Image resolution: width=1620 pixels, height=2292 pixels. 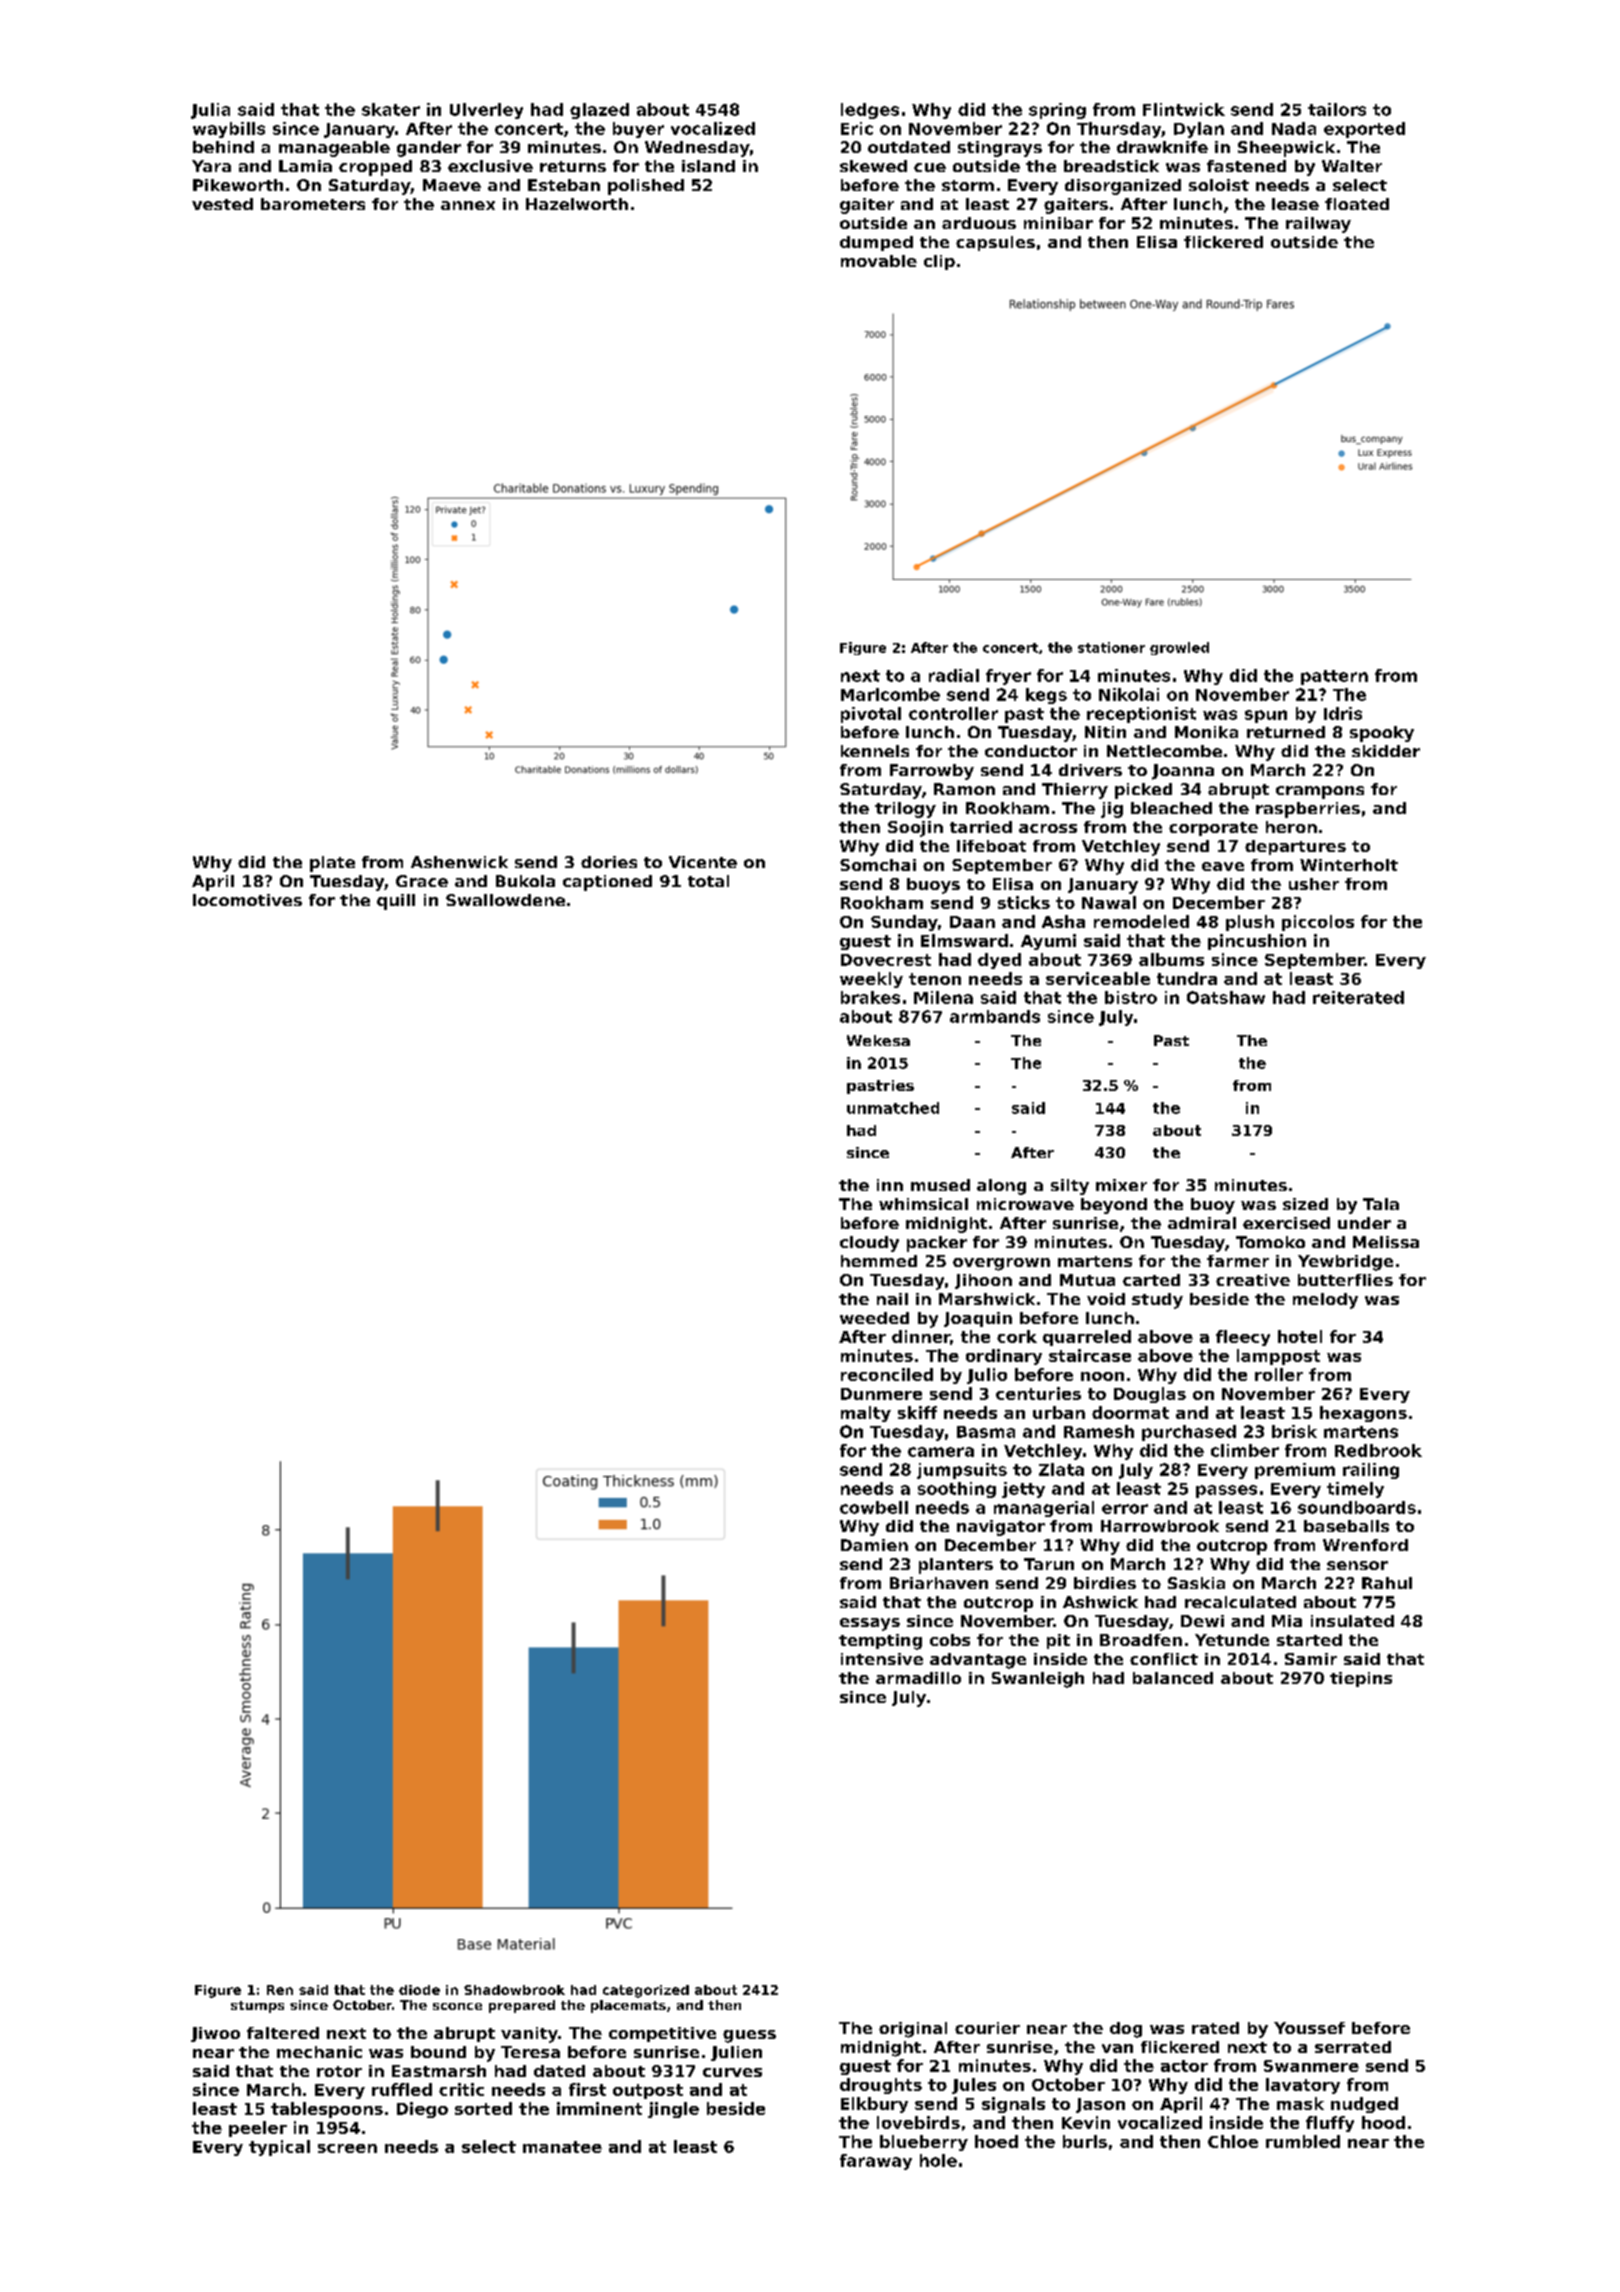 I want to click on barometers, so click(x=313, y=204).
